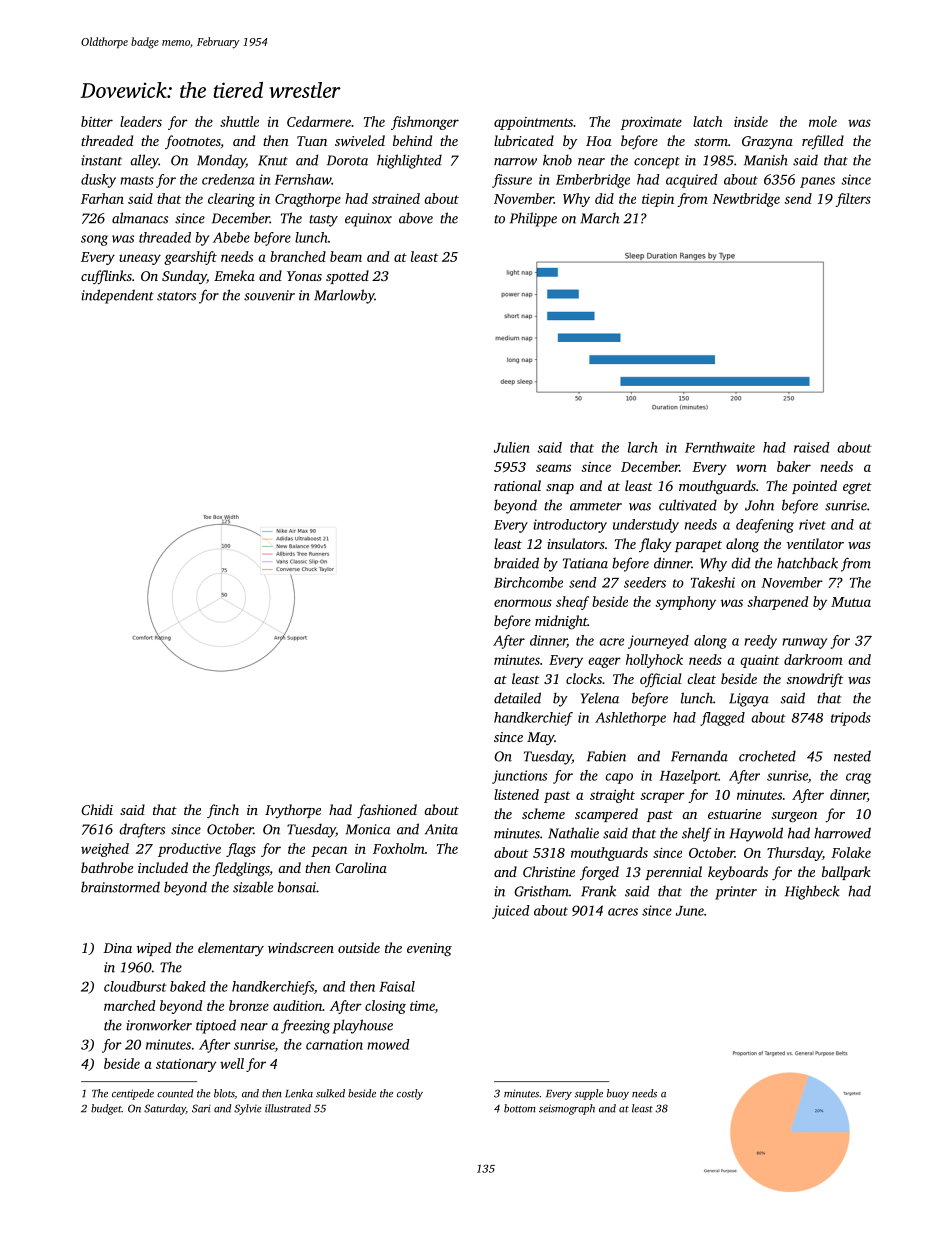  What do you see at coordinates (516, 563) in the screenshot?
I see `braided` at bounding box center [516, 563].
